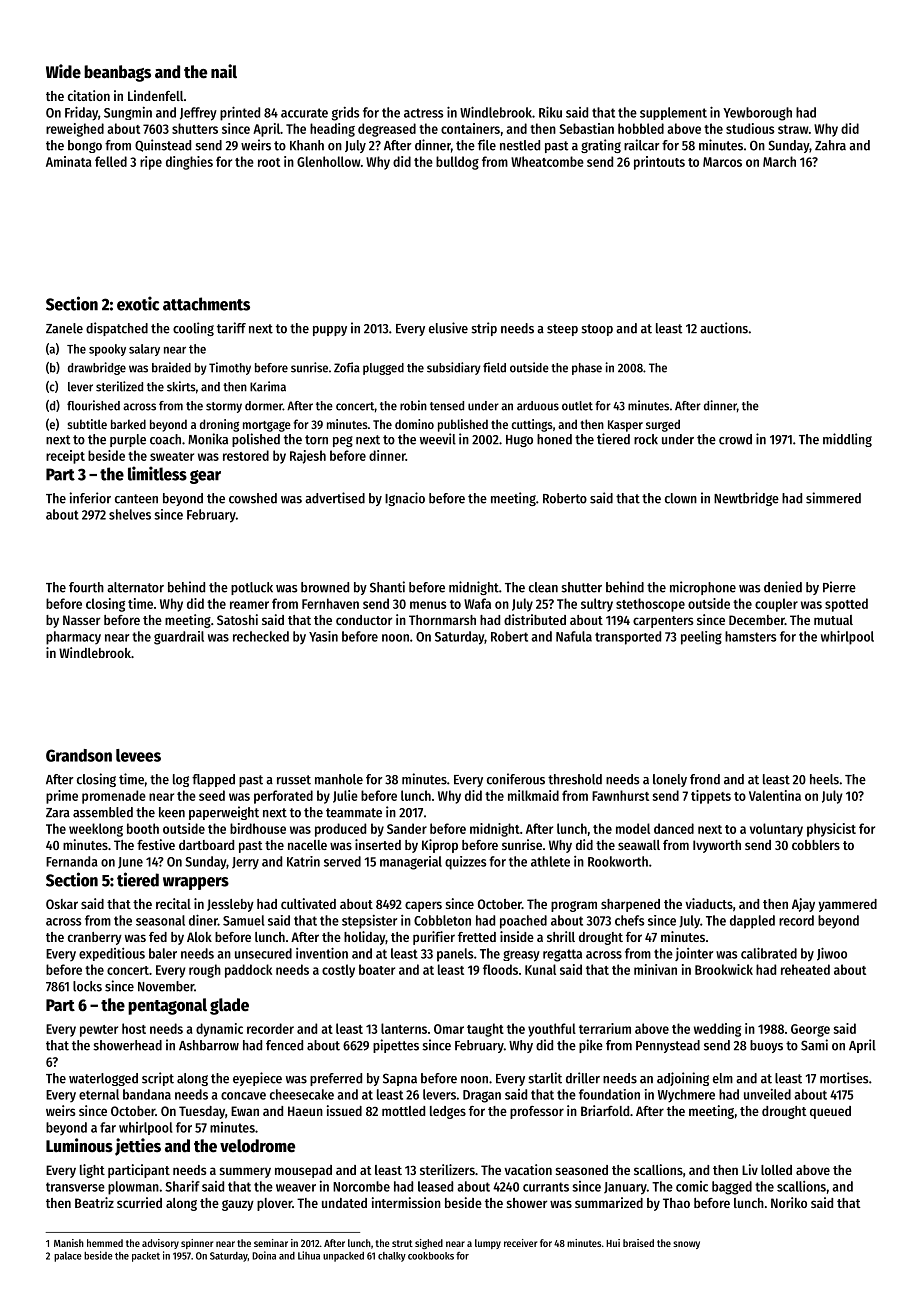 The width and height of the screenshot is (924, 1308). What do you see at coordinates (130, 514) in the screenshot?
I see `shelves` at bounding box center [130, 514].
